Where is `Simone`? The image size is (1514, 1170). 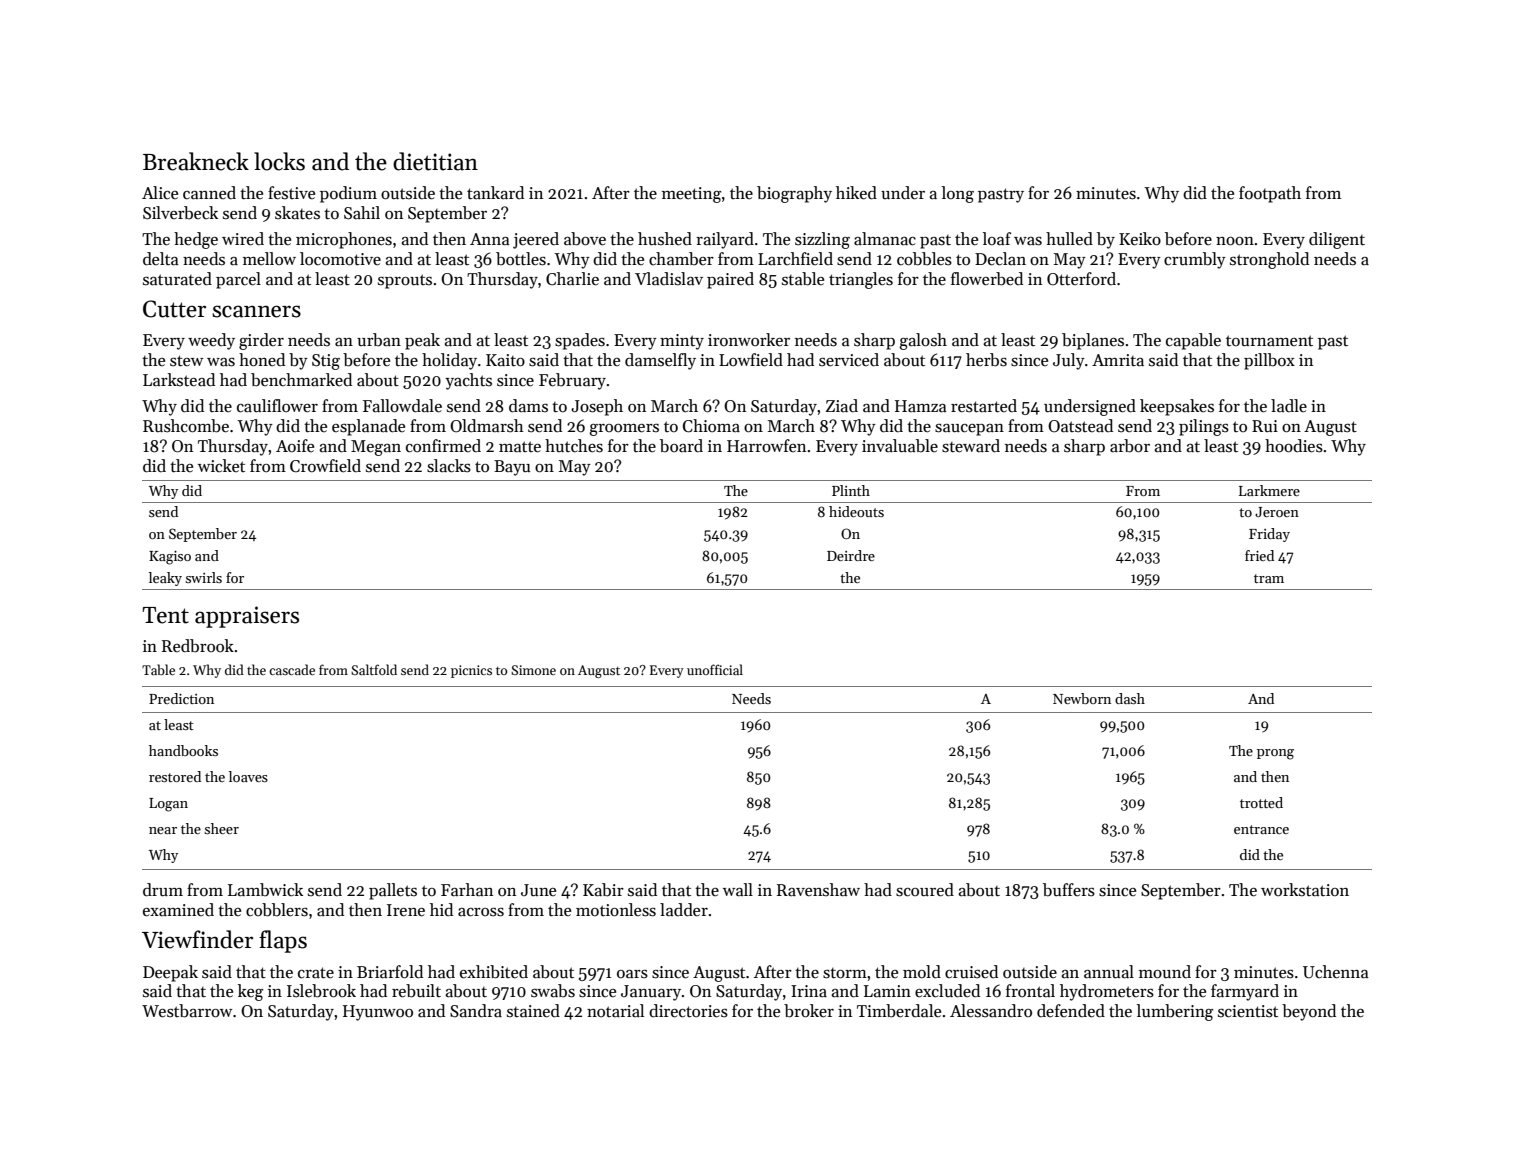
Simone is located at coordinates (533, 670).
